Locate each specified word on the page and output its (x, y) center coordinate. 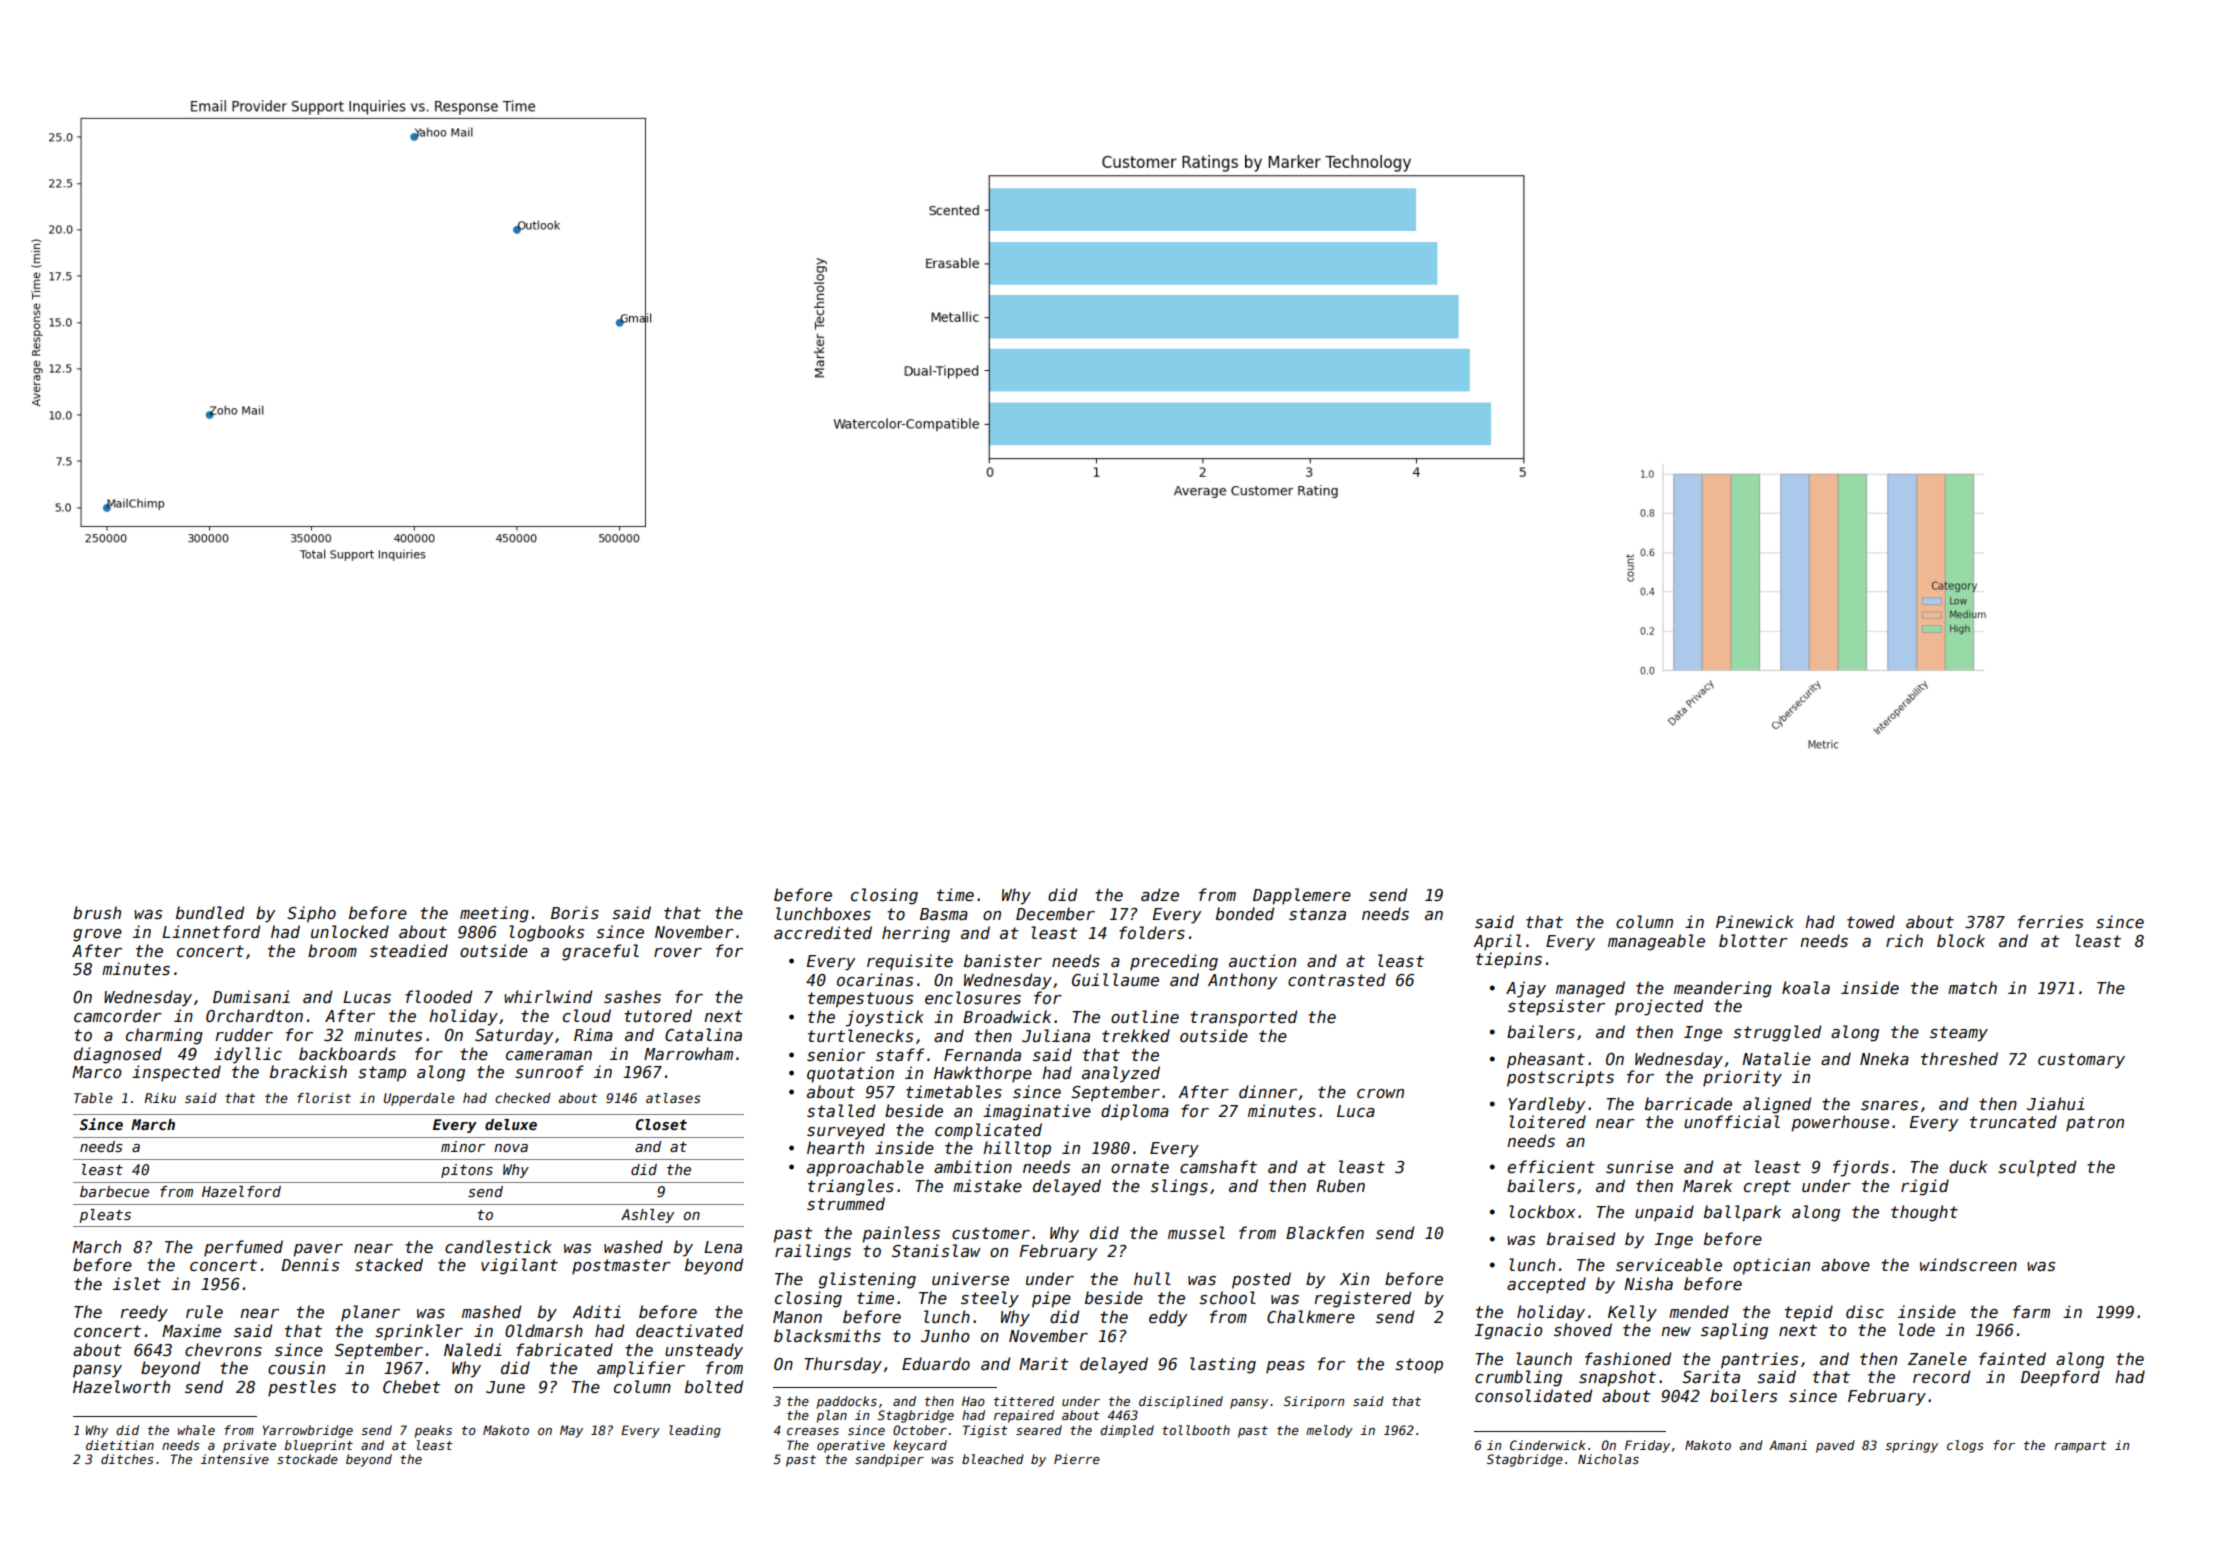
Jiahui (2056, 1103)
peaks (433, 1431)
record (1941, 1376)
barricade (1688, 1103)
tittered (1024, 1401)
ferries (2050, 922)
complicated (988, 1131)
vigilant (519, 1266)
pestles (302, 1388)
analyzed (1121, 1074)
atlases (673, 1098)
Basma (944, 914)
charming (164, 1036)
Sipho (311, 914)
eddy (1168, 1318)
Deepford (2060, 1378)
